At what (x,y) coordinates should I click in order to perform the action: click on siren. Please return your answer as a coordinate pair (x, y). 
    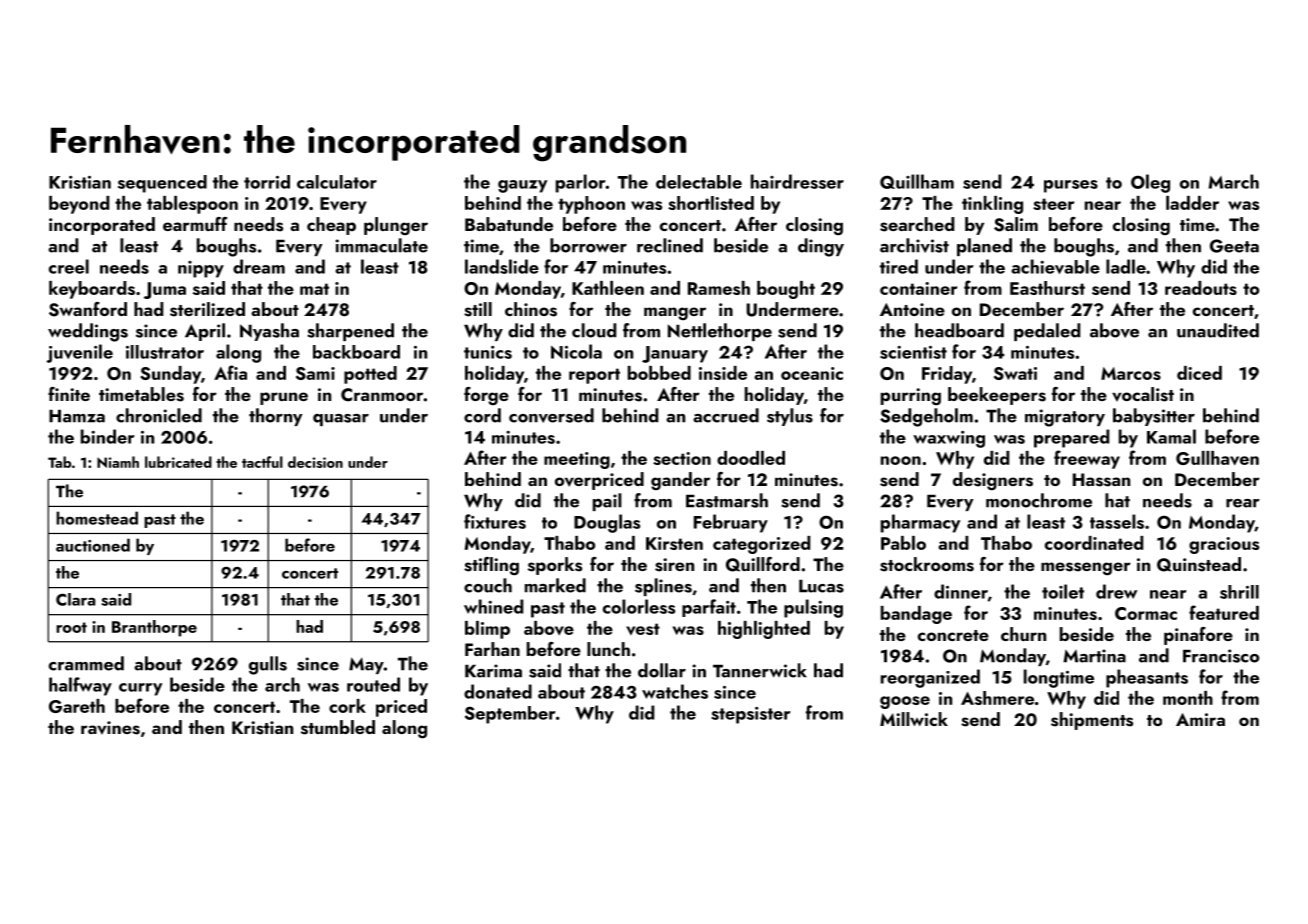
    Looking at the image, I should click on (674, 565).
